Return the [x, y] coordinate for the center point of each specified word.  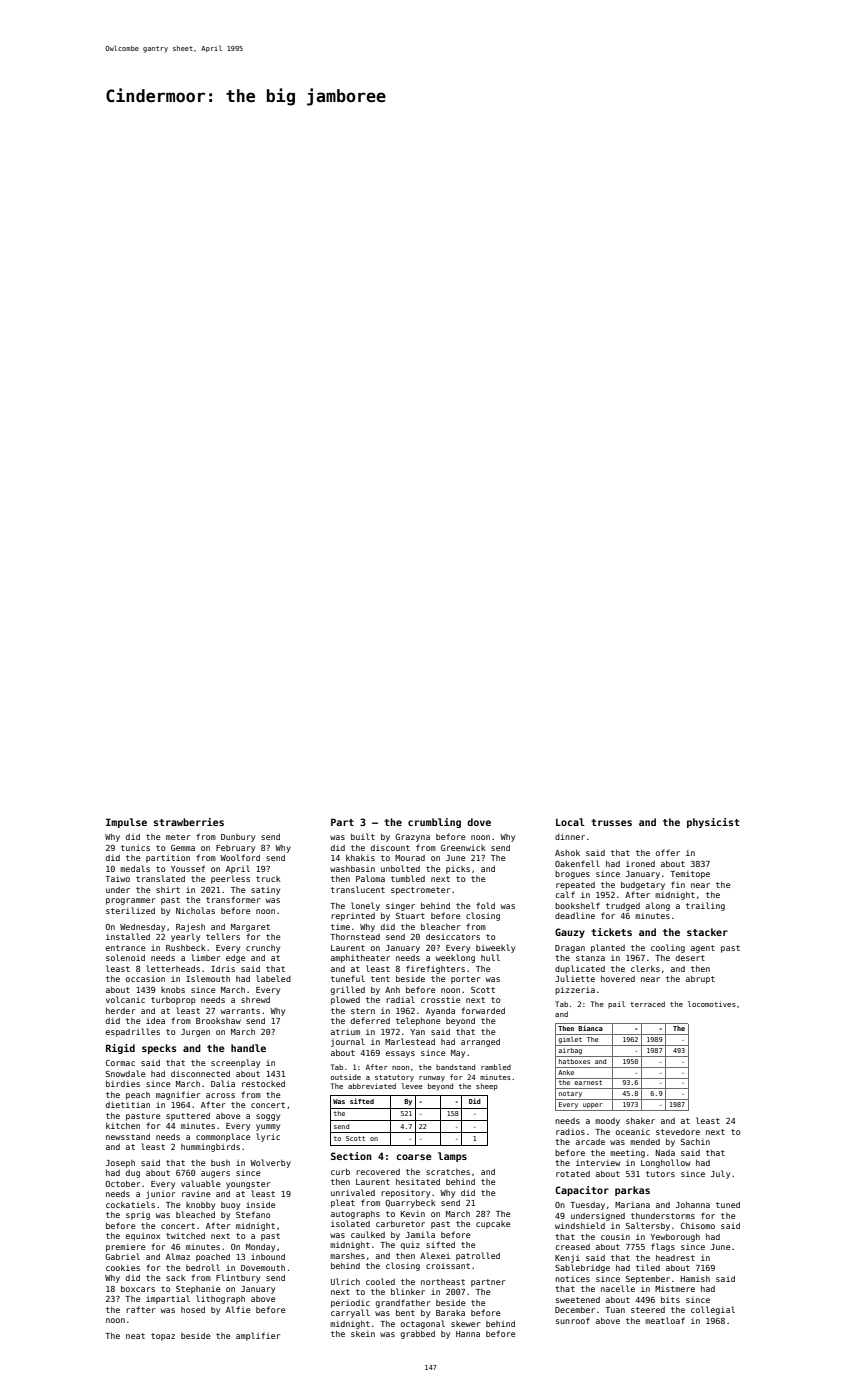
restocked [263, 1083]
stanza [590, 958]
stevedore [678, 1132]
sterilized [130, 910]
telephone [418, 1021]
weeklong [455, 958]
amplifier [258, 1336]
